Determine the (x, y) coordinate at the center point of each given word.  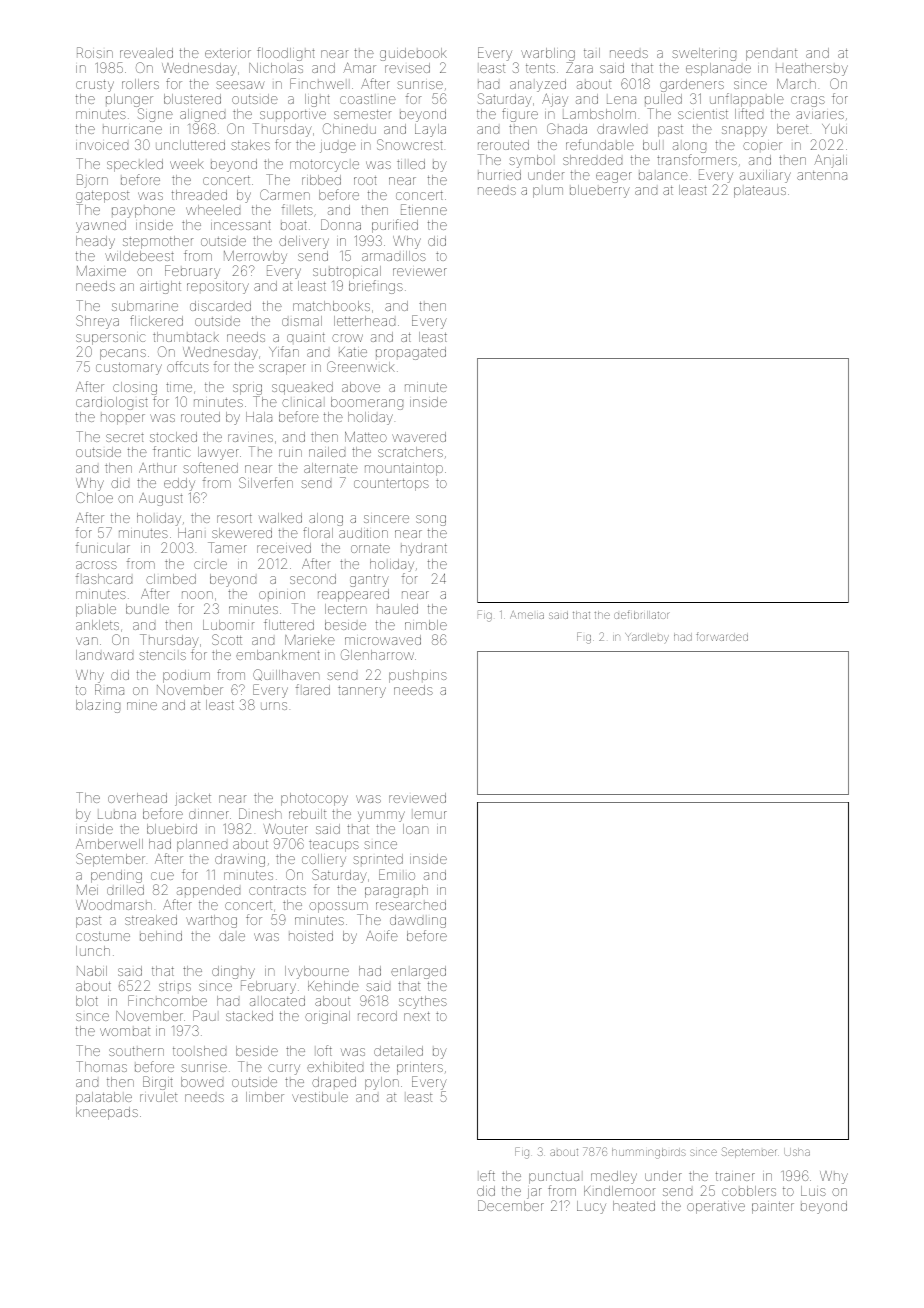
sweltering (704, 54)
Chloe (94, 497)
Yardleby (647, 638)
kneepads (107, 1113)
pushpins (418, 676)
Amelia (527, 615)
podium (186, 676)
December (511, 1205)
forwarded (722, 636)
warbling (548, 55)
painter (773, 1208)
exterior (228, 53)
